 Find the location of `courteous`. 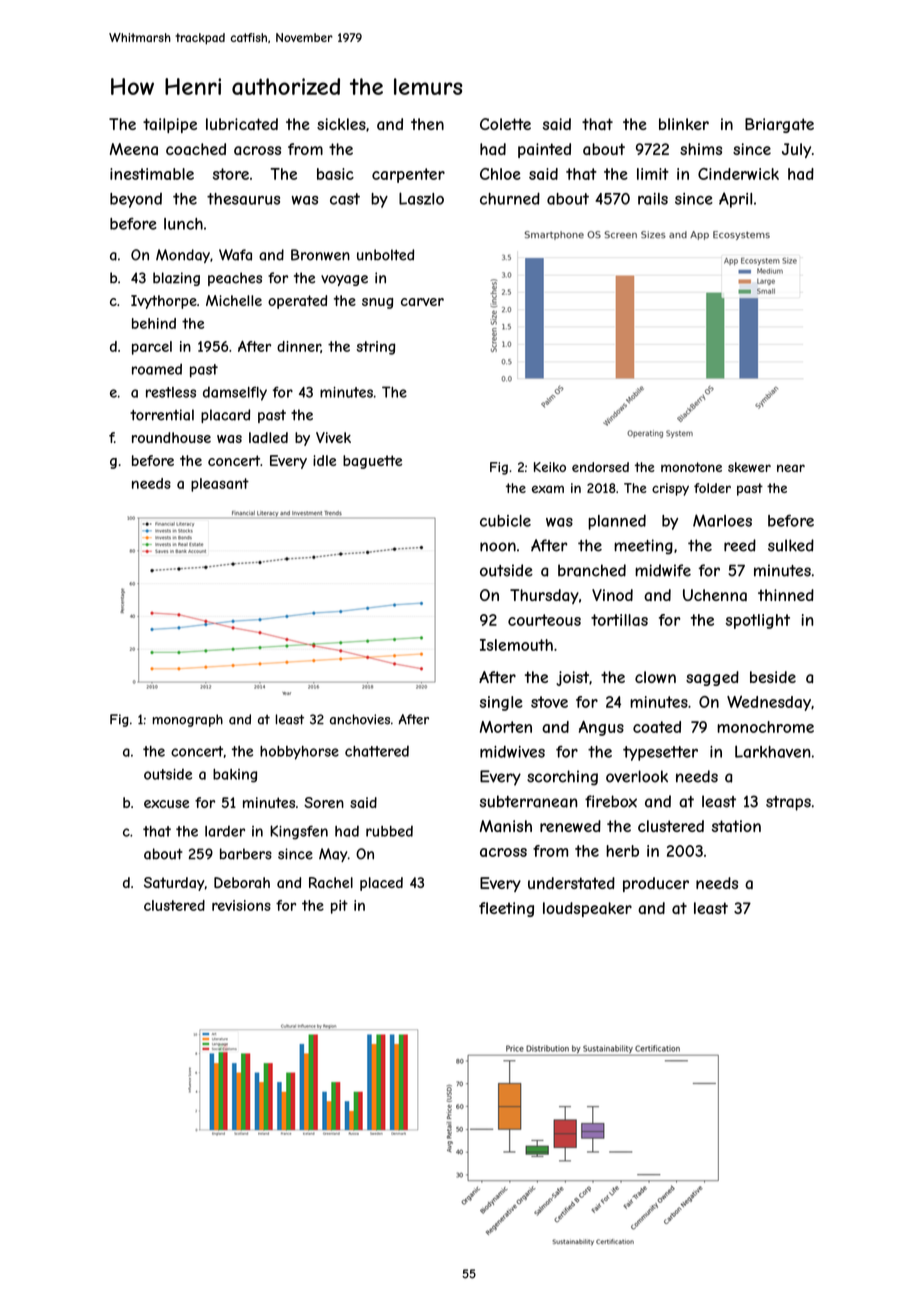

courteous is located at coordinates (544, 620).
